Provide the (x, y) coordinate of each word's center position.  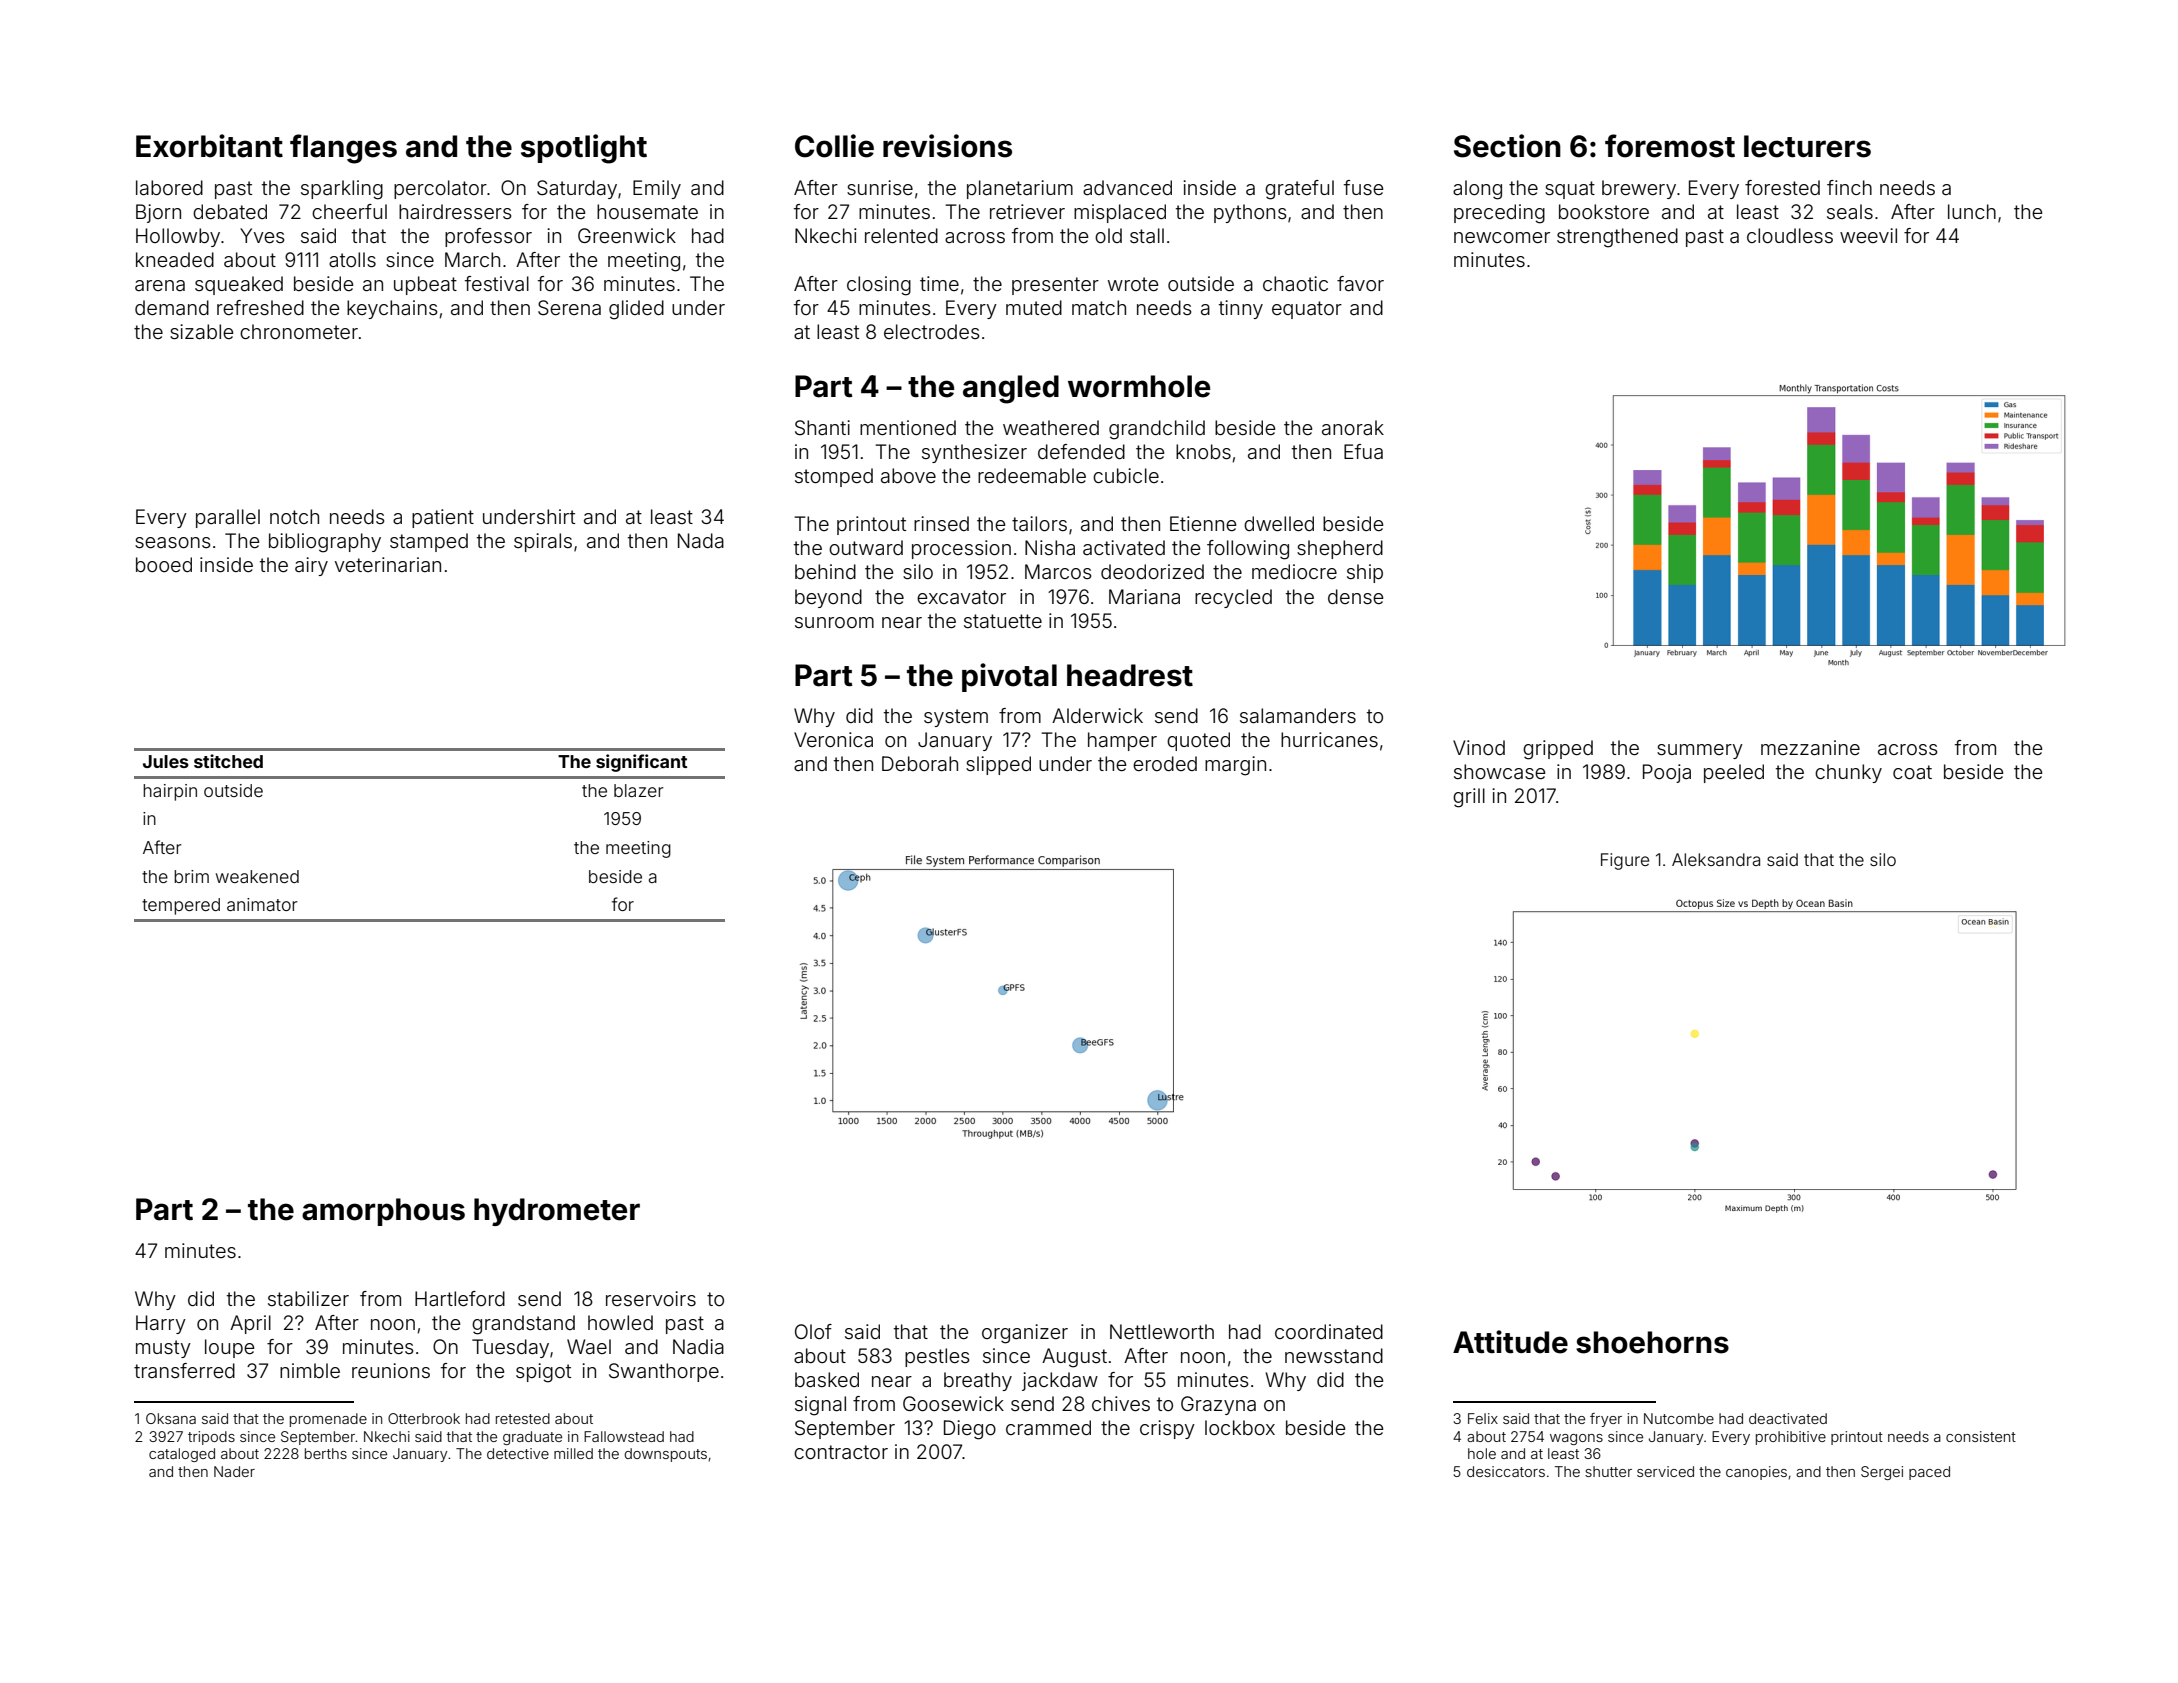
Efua (1363, 451)
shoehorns (1652, 1342)
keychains (392, 309)
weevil (1868, 235)
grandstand (523, 1325)
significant (641, 763)
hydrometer (557, 1212)
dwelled (1279, 523)
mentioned (908, 427)
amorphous (383, 1212)
